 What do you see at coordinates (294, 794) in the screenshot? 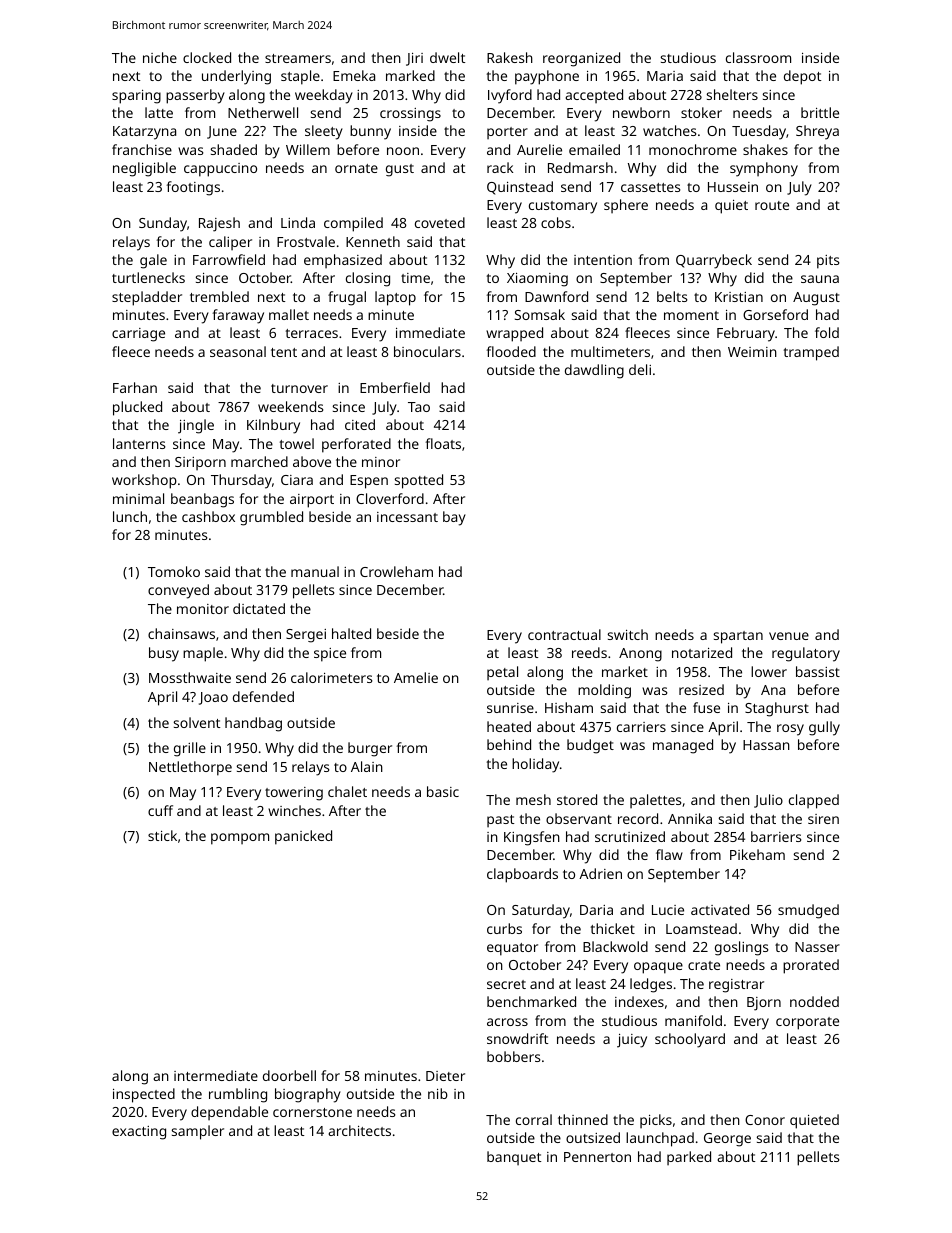
I see `towering` at bounding box center [294, 794].
